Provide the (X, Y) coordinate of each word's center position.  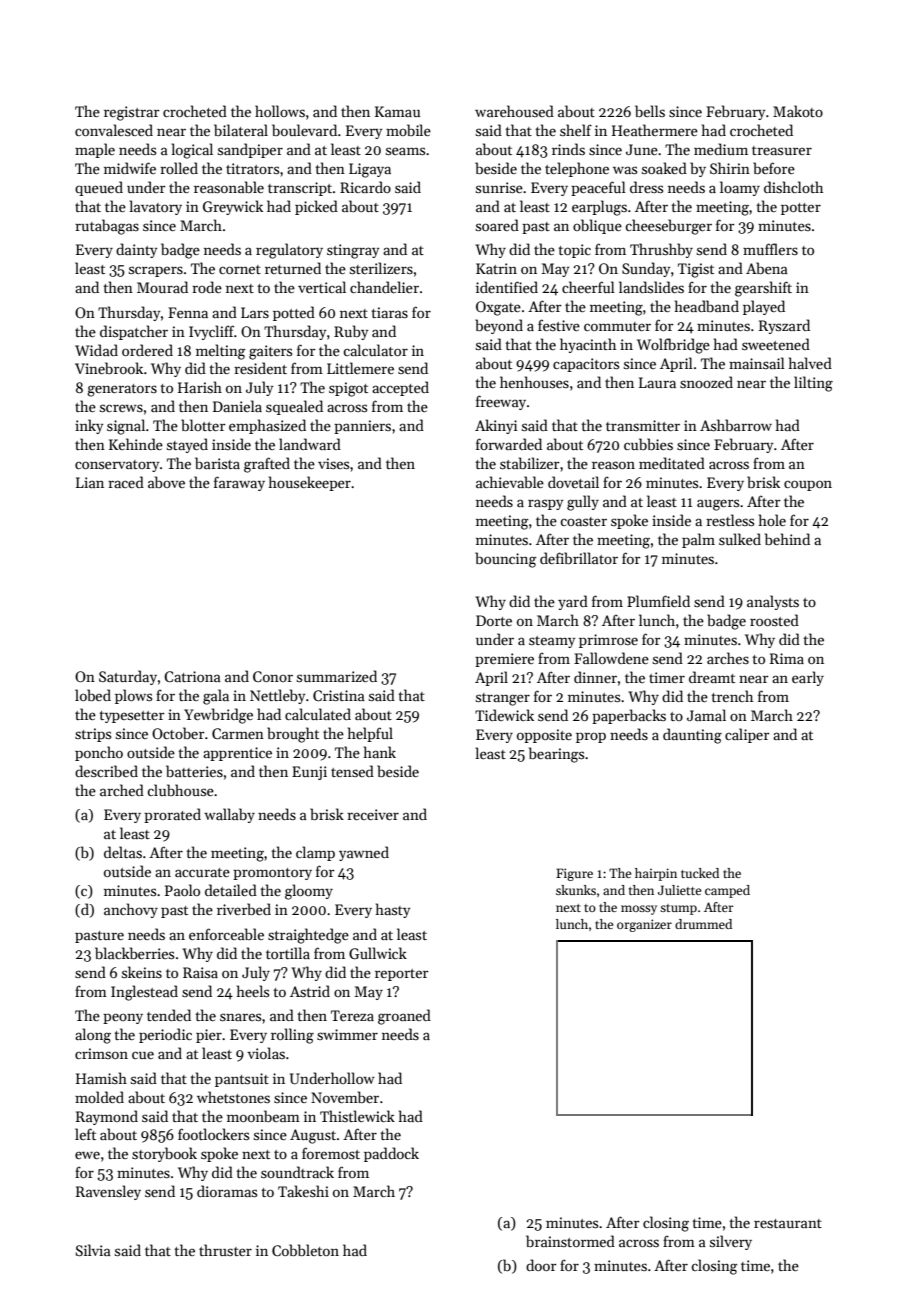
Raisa (200, 972)
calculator (375, 350)
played (764, 307)
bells (650, 111)
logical (192, 151)
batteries (194, 771)
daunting (692, 736)
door (541, 1265)
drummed (703, 924)
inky (89, 426)
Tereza (352, 1015)
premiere (504, 660)
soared (497, 225)
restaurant (788, 1223)
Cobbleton (305, 1250)
